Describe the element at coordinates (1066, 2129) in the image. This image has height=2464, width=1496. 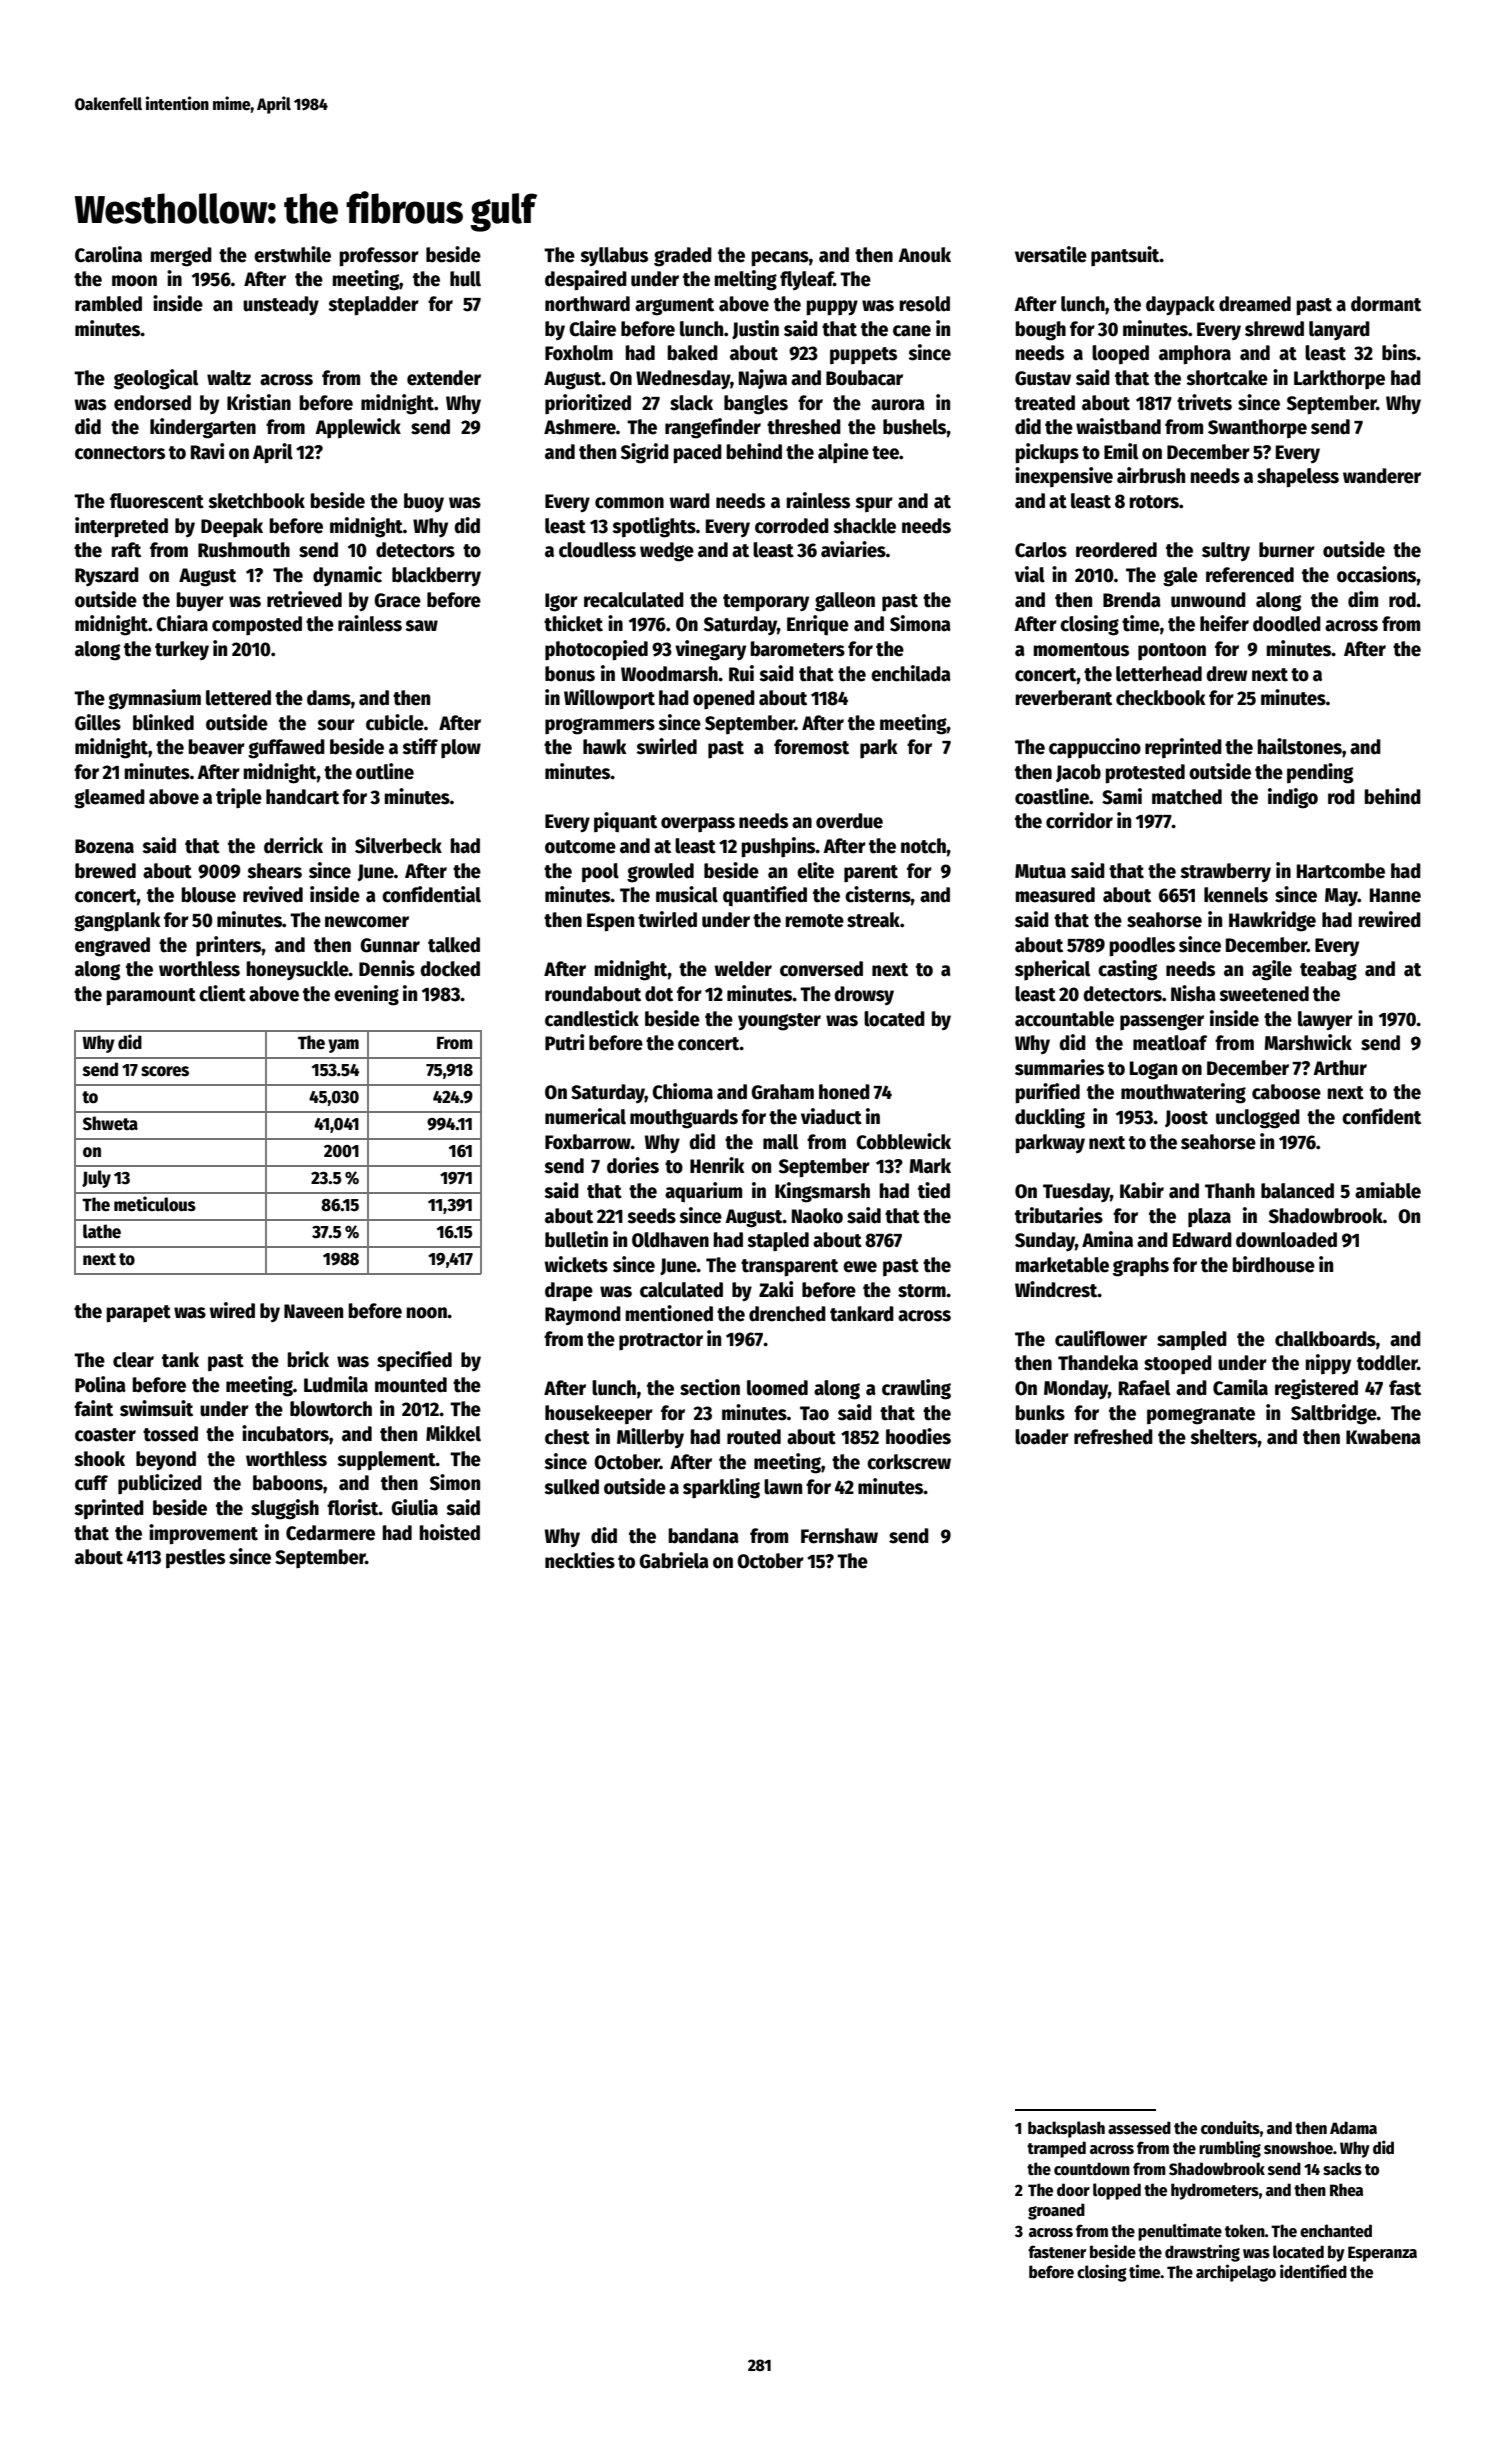
I see `backsplash` at that location.
